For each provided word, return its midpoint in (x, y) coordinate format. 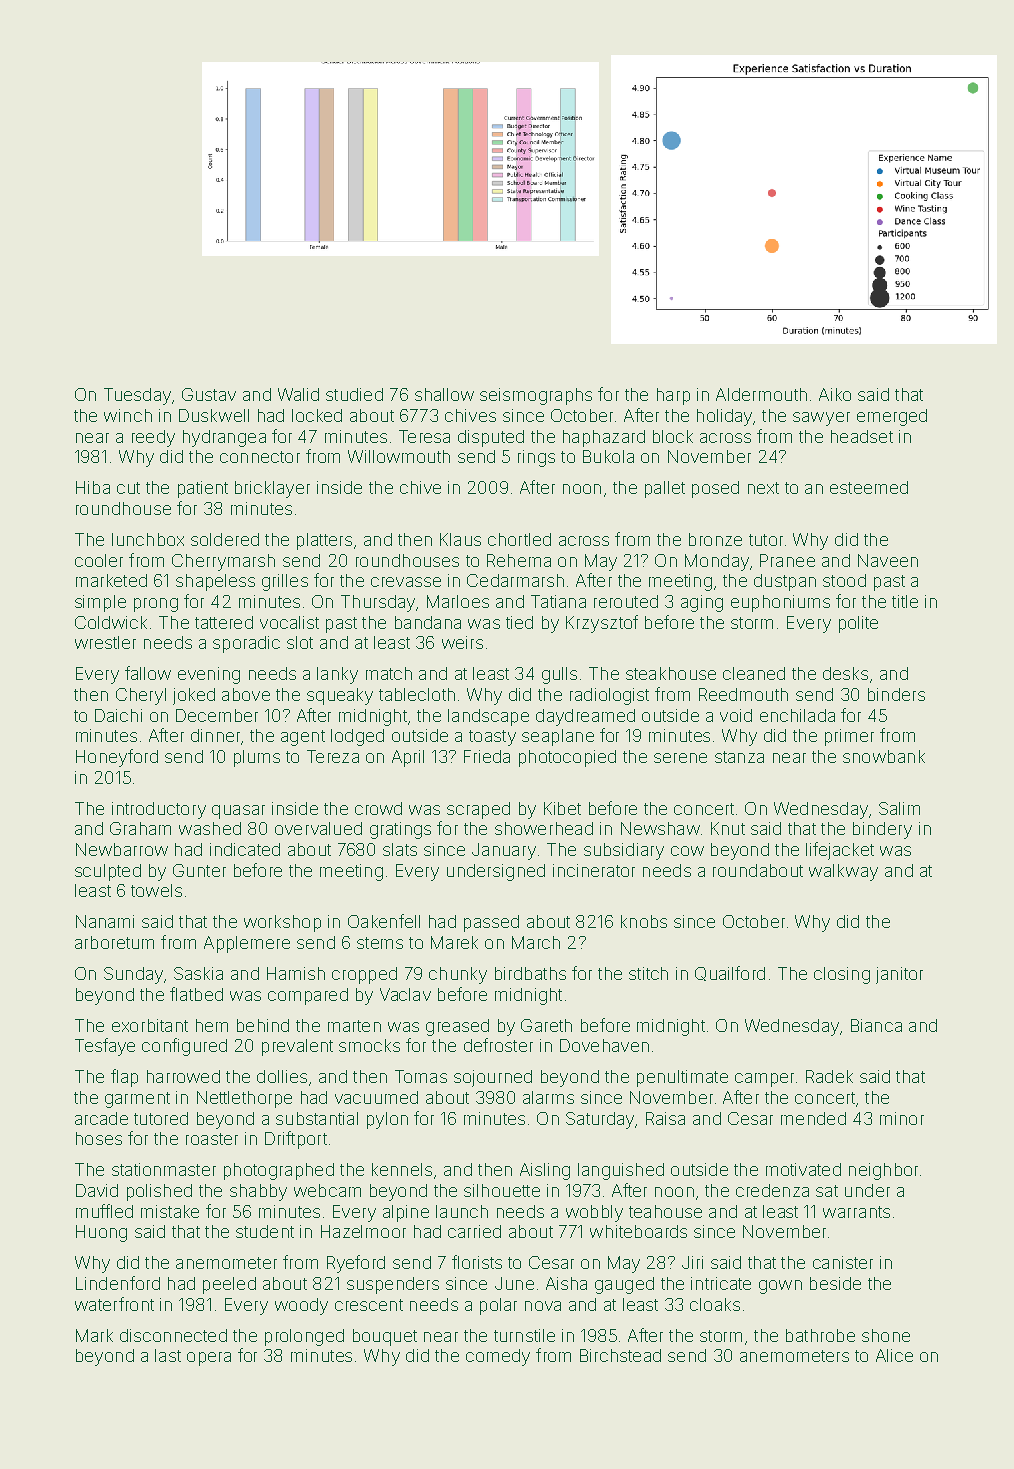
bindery (882, 830)
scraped (478, 810)
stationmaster (164, 1169)
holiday (724, 417)
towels (156, 890)
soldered (225, 539)
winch (128, 415)
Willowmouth (399, 456)
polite (858, 624)
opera (209, 1359)
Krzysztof (602, 624)
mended (813, 1118)
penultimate (682, 1078)
